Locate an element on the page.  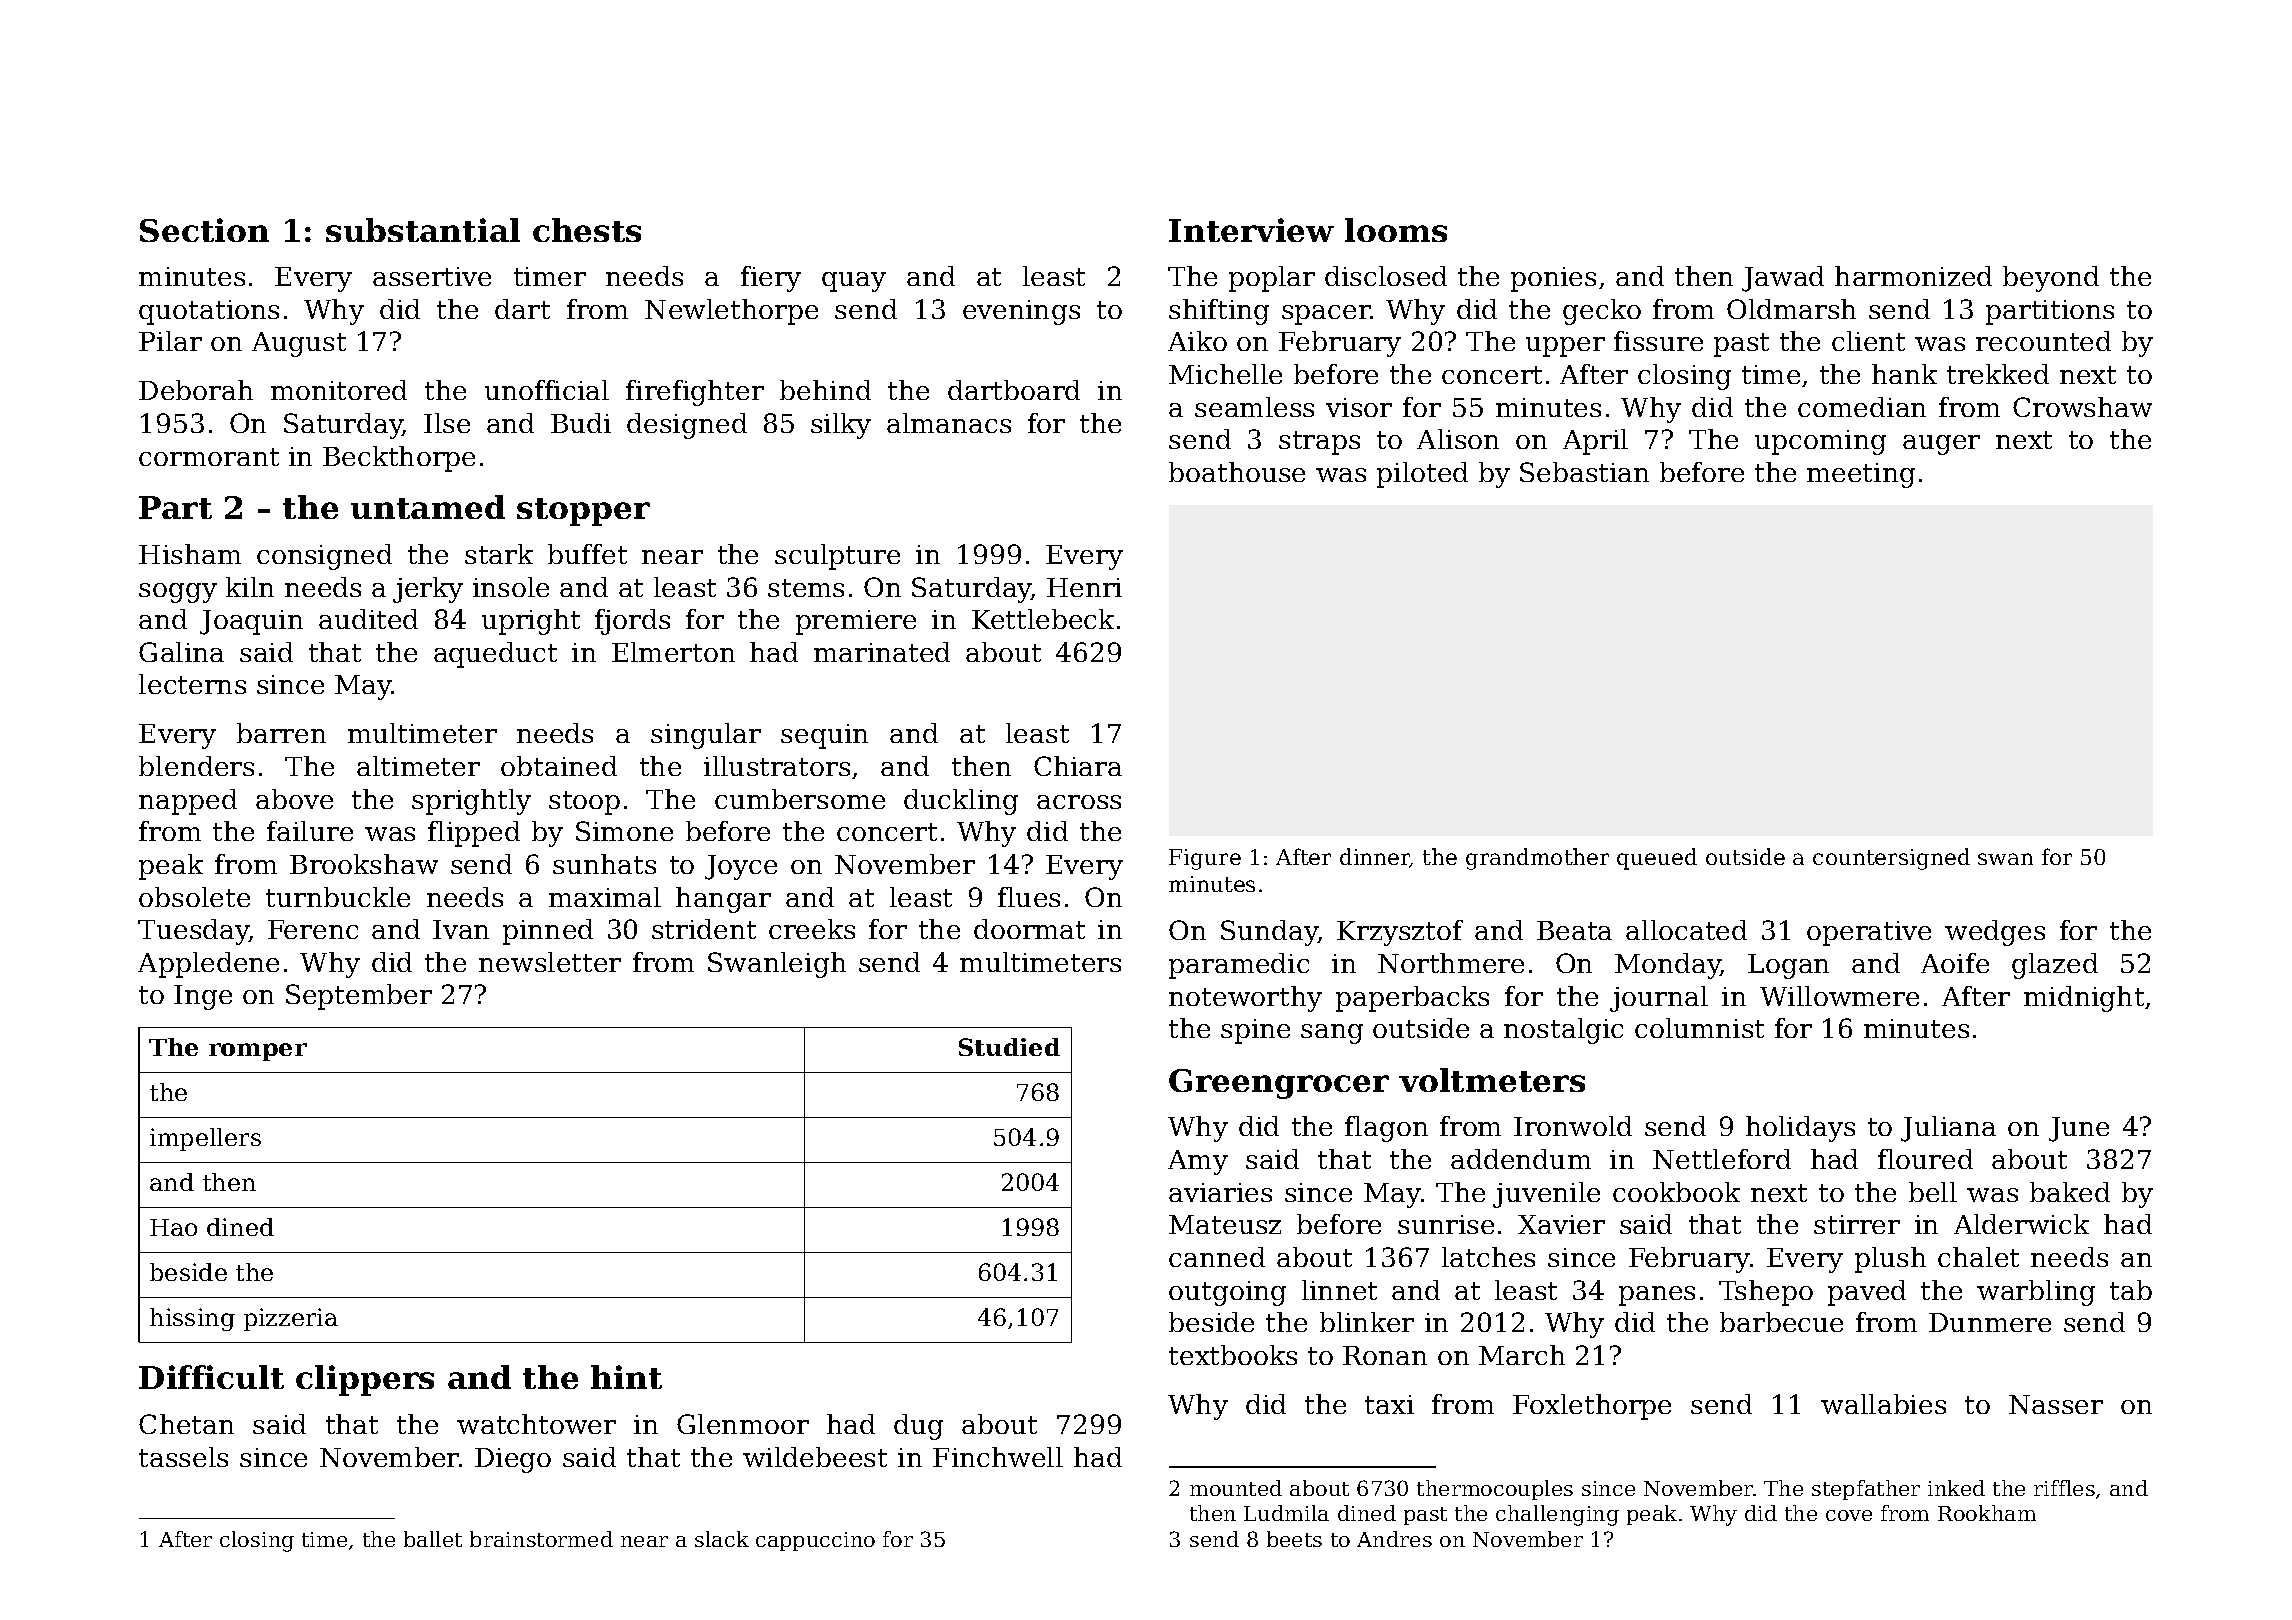
beyond is located at coordinates (2051, 279).
